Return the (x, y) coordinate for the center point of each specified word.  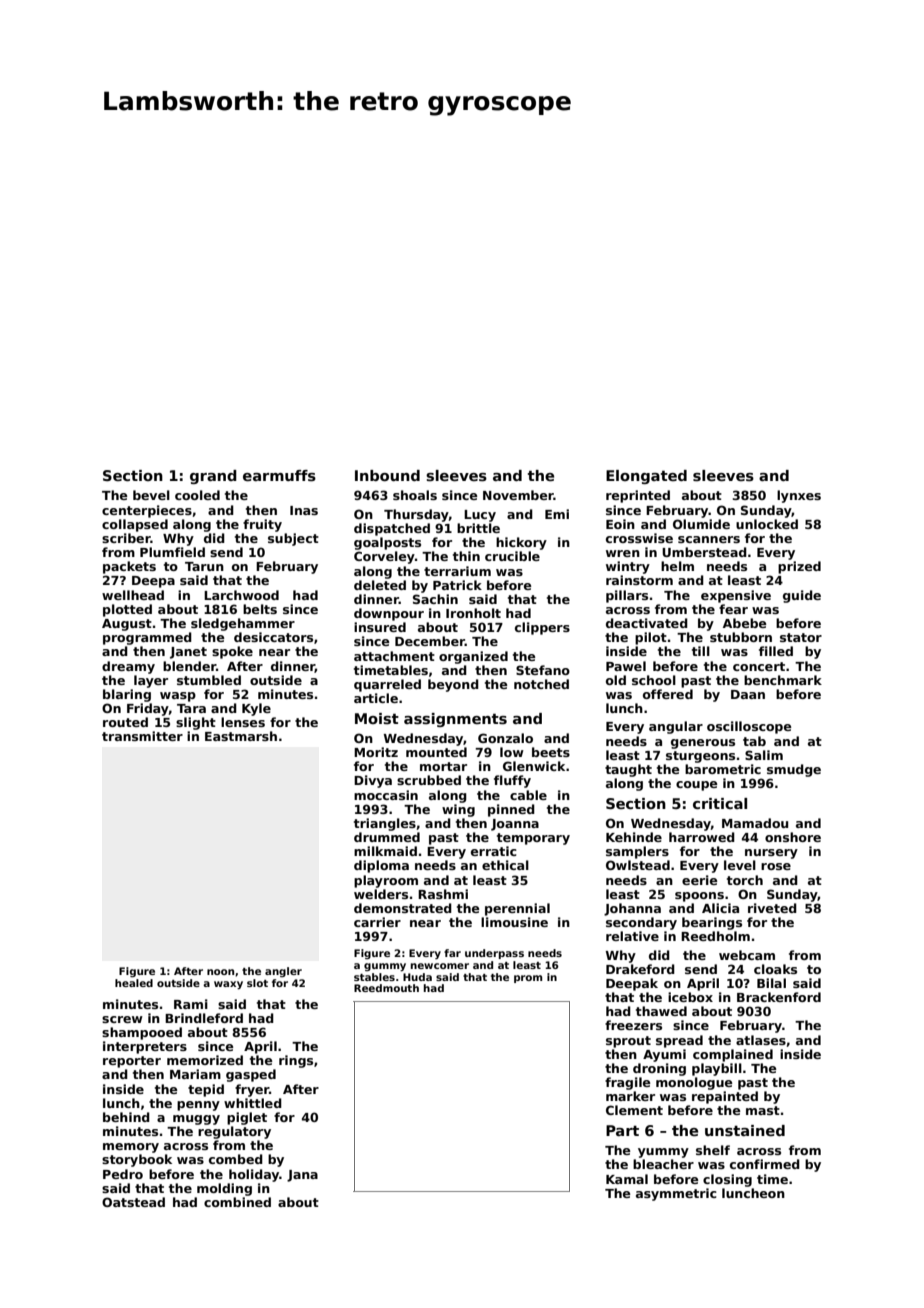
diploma (381, 866)
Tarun (204, 566)
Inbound (387, 475)
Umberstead (704, 552)
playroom (386, 881)
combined (237, 1202)
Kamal (627, 1179)
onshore (793, 837)
